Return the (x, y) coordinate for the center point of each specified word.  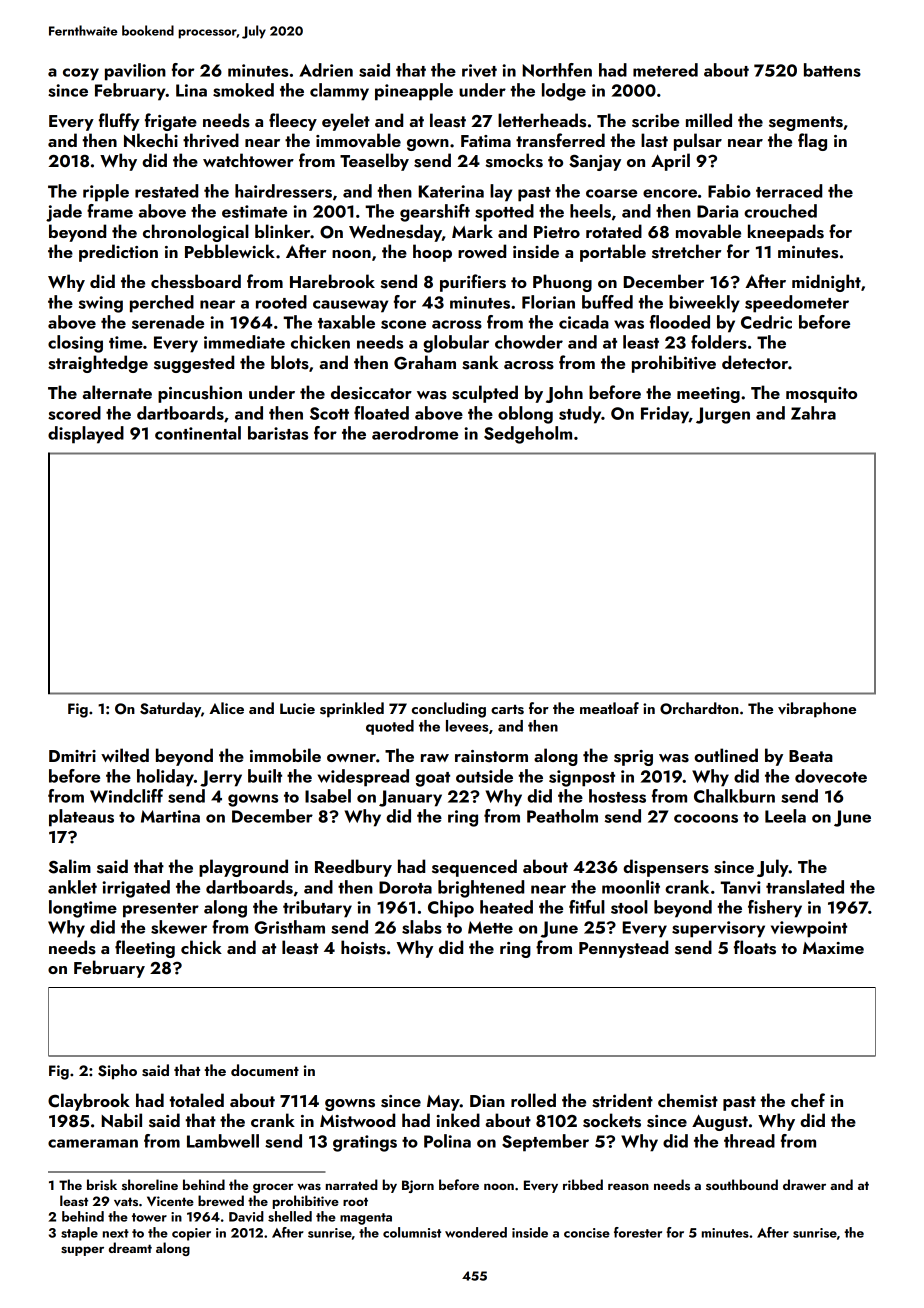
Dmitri (72, 756)
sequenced (474, 868)
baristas (278, 433)
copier (191, 1234)
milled (709, 120)
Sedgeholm (528, 435)
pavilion (135, 72)
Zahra (813, 413)
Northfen (557, 70)
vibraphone (817, 710)
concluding (449, 710)
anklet (72, 887)
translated (805, 887)
